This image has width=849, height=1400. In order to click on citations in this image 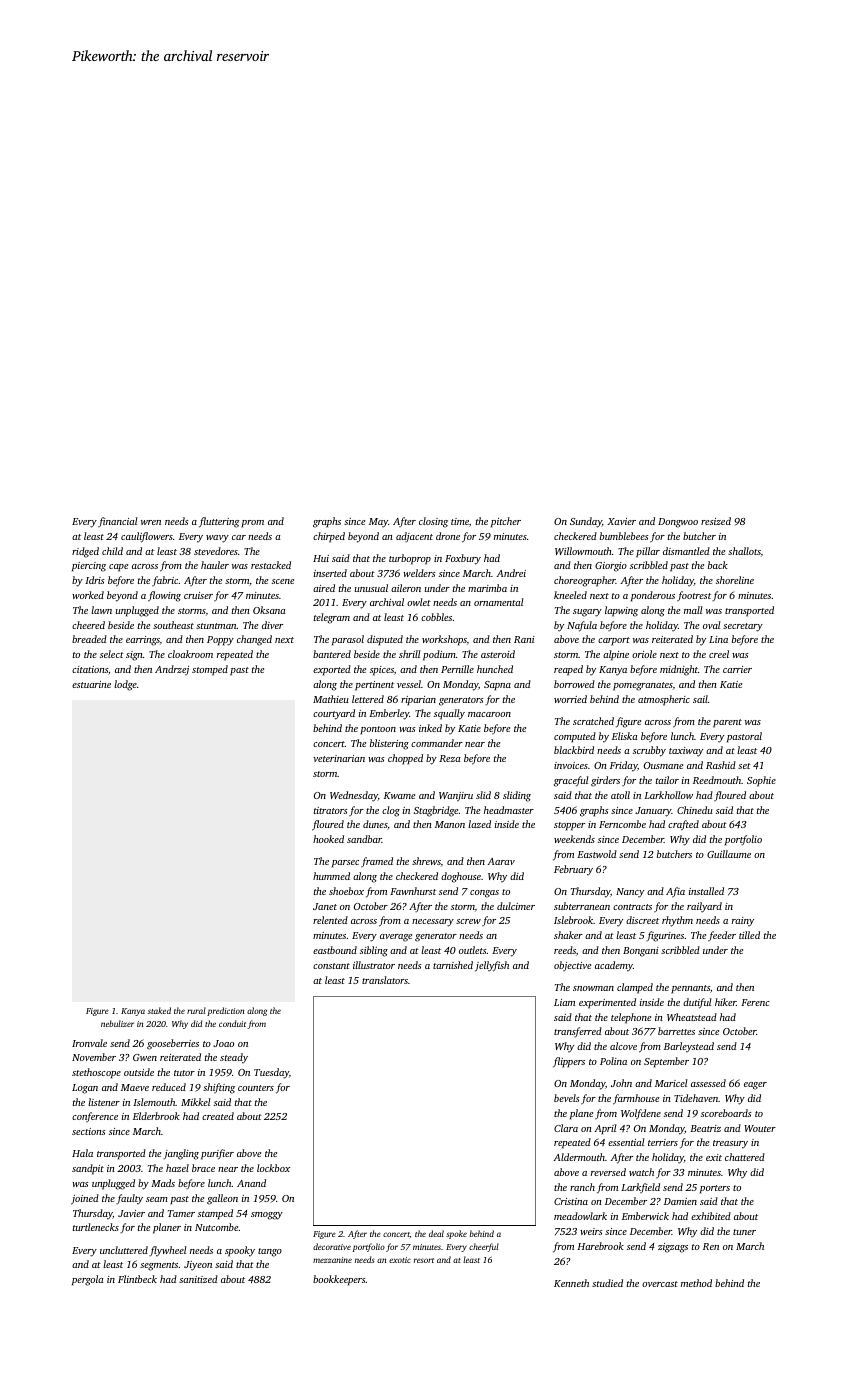, I will do `click(90, 669)`.
